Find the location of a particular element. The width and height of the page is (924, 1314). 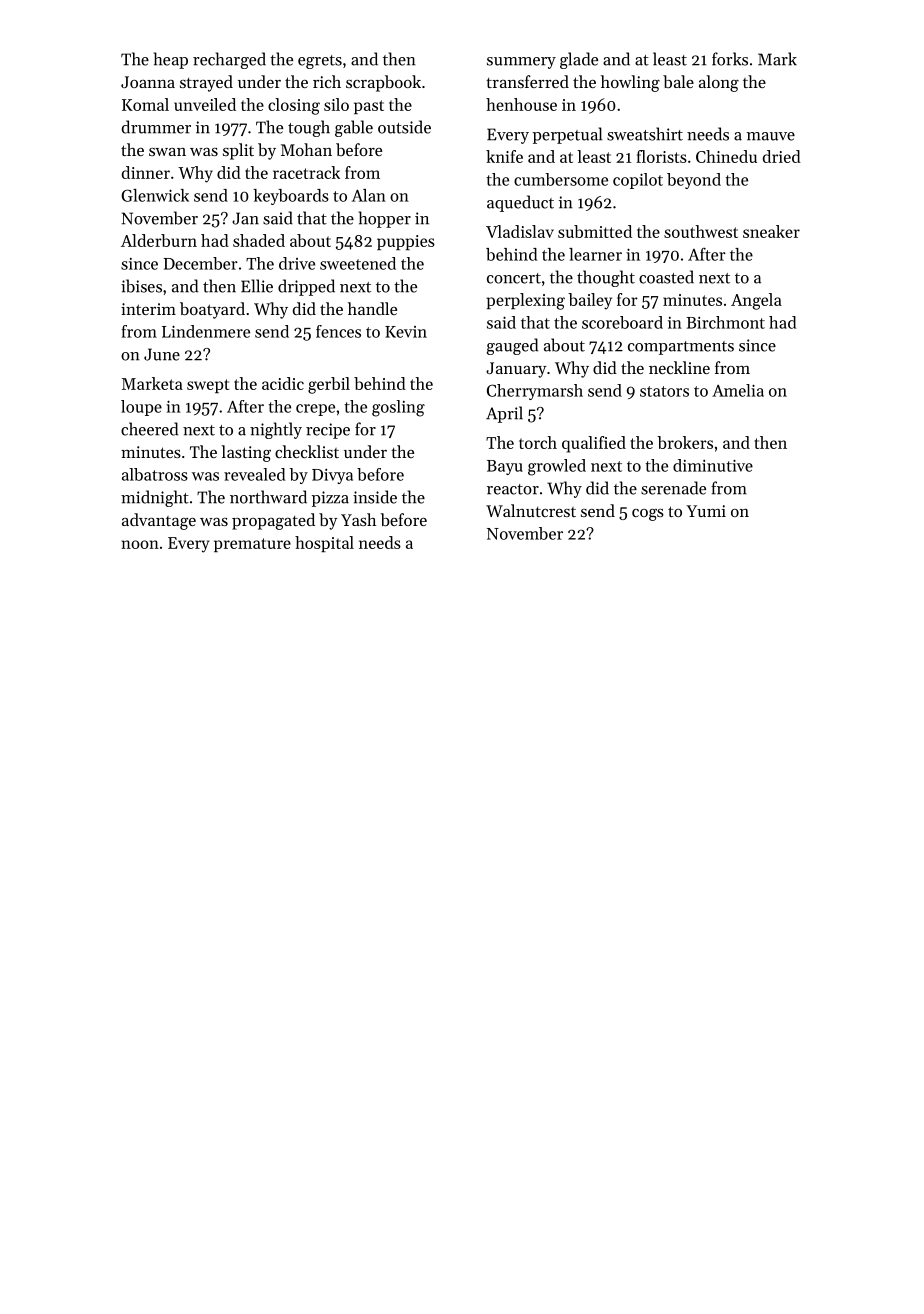

midnight is located at coordinates (155, 498).
